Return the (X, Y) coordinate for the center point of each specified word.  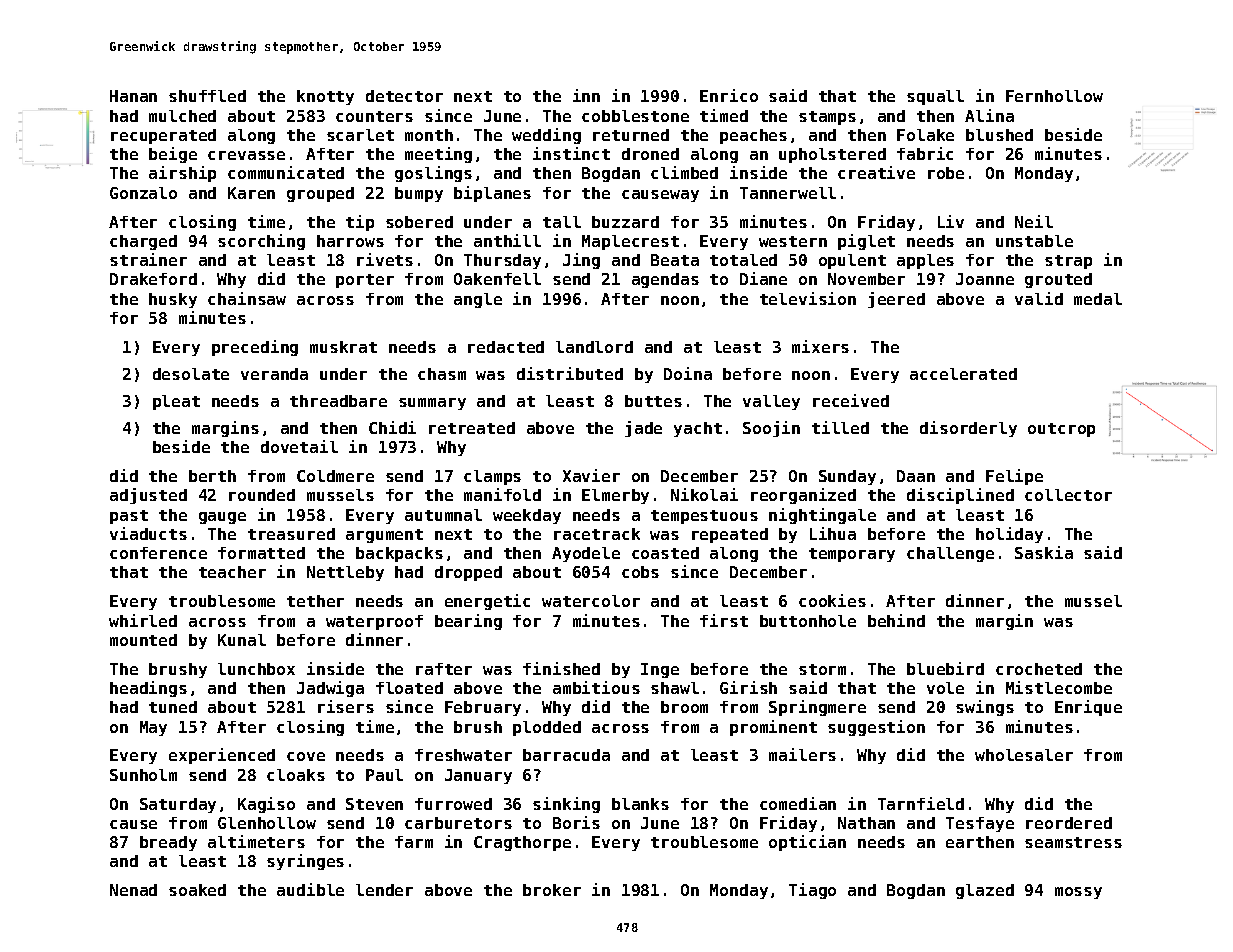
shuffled (207, 96)
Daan (916, 476)
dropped (468, 573)
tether (315, 601)
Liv (951, 221)
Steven (374, 804)
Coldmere (335, 476)
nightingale (822, 516)
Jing (581, 261)
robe (946, 173)
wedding (546, 136)
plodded (547, 728)
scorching (261, 242)
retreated (472, 428)
